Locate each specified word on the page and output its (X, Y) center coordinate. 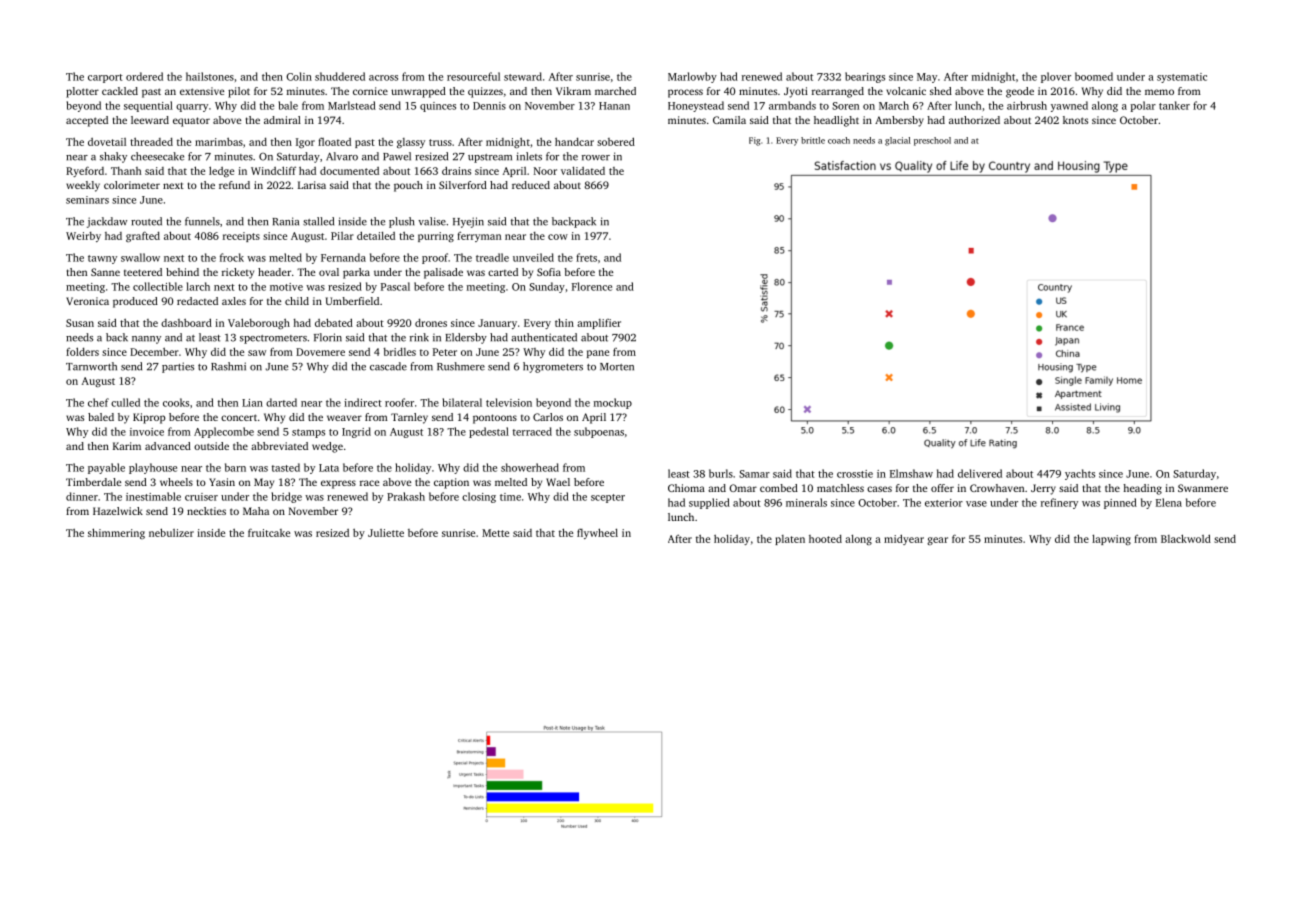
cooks (176, 402)
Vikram (573, 91)
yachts (1080, 474)
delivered (980, 473)
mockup (613, 403)
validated (583, 170)
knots (1075, 120)
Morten (617, 367)
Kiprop (149, 418)
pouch (408, 186)
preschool (932, 141)
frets (586, 257)
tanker (1174, 105)
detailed (376, 235)
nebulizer (171, 532)
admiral (282, 120)
